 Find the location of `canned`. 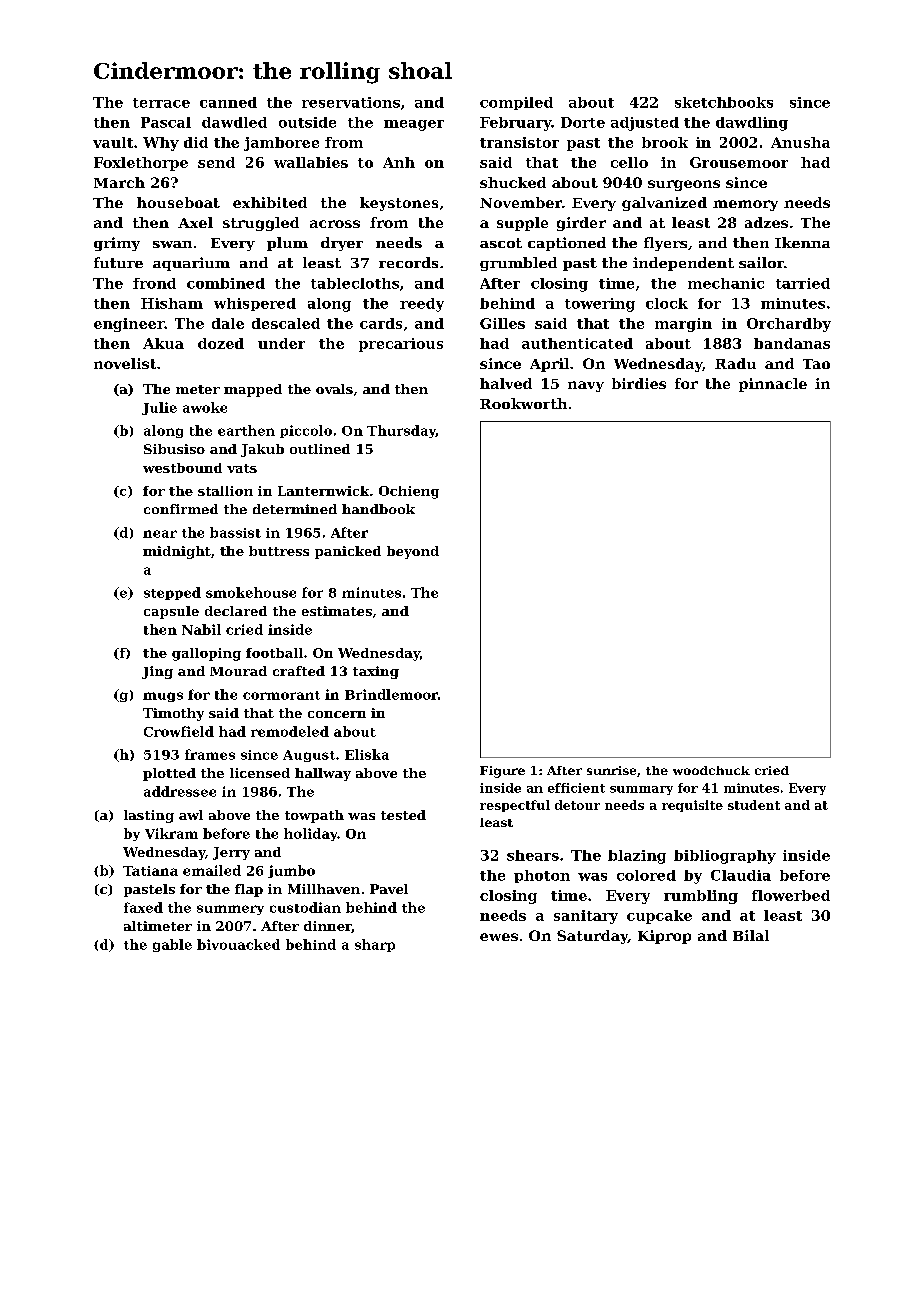

canned is located at coordinates (228, 102).
